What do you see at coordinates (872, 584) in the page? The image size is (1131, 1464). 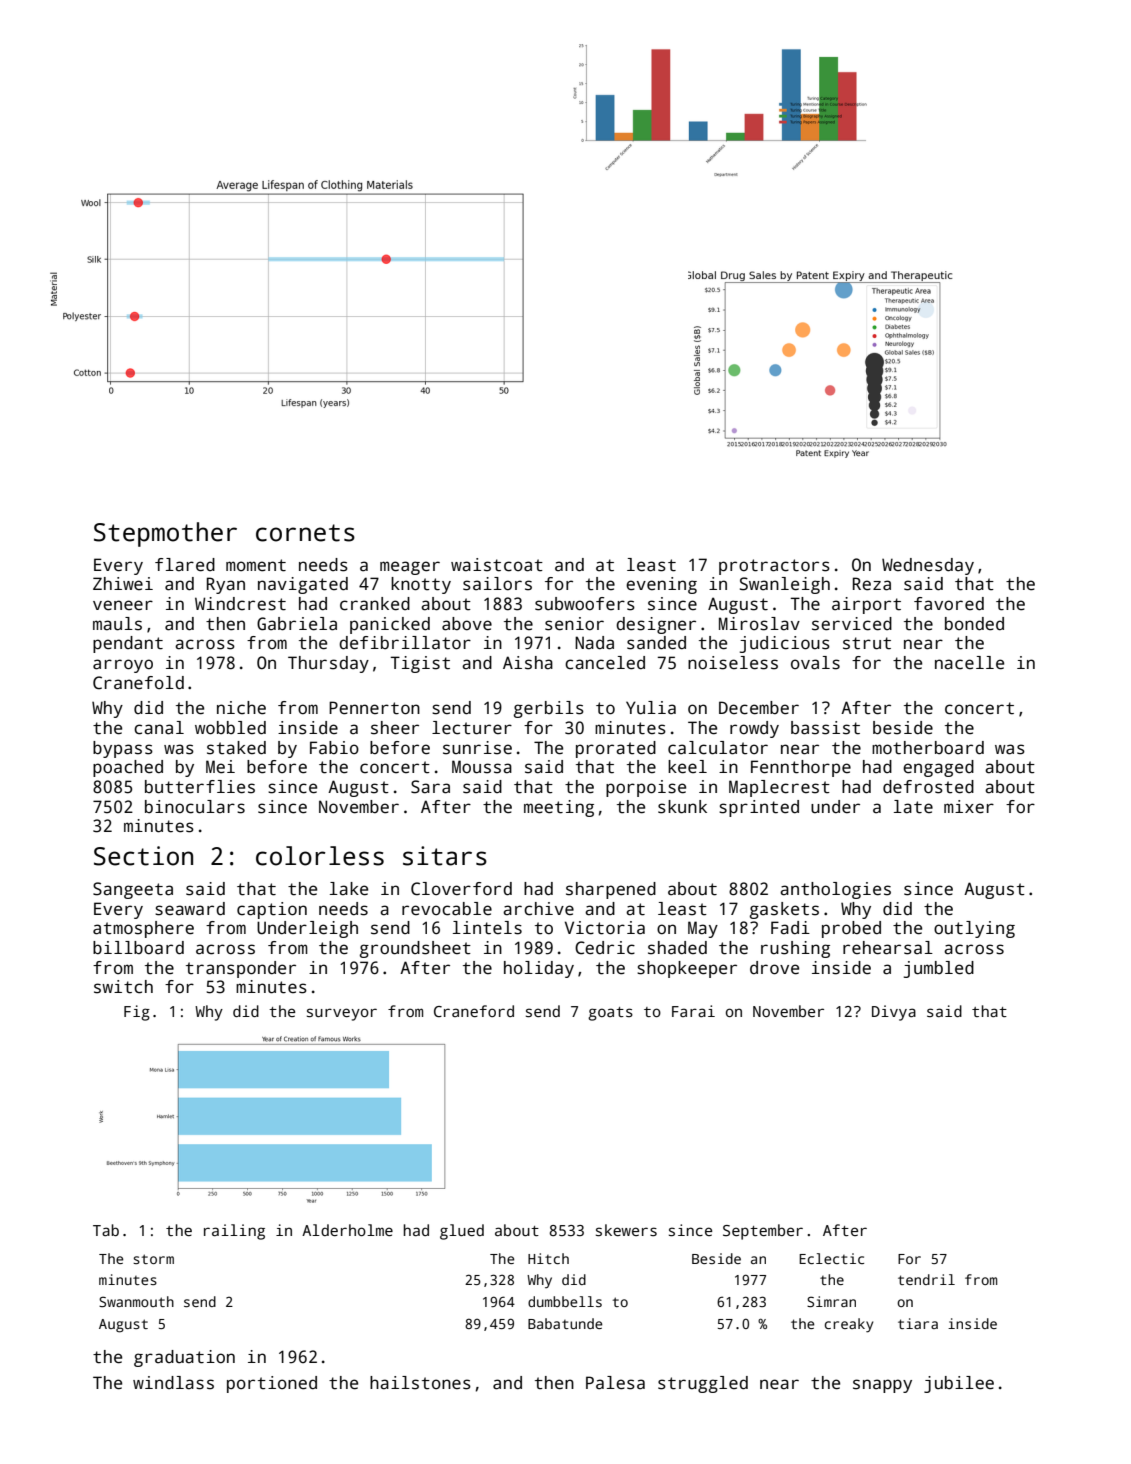 I see `Reza` at bounding box center [872, 584].
